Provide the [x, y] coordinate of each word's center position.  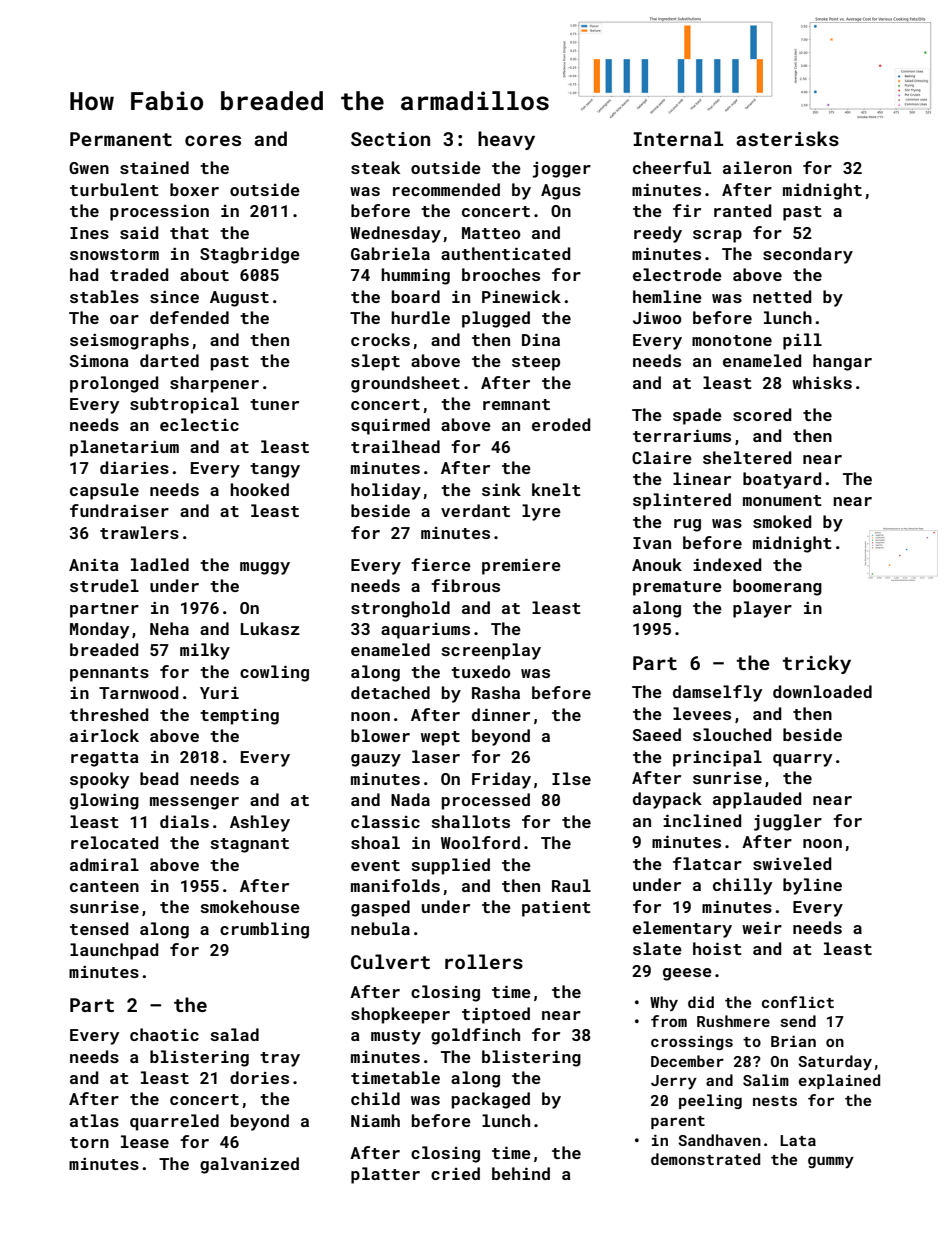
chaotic [164, 1034]
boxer [194, 189]
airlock [104, 735]
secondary [808, 255]
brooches [501, 274]
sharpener [214, 384]
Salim [766, 1080]
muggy [265, 568]
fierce [441, 564]
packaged [491, 1100]
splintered [682, 501]
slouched [732, 734]
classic [385, 821]
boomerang [777, 587]
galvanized [249, 1165]
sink [501, 489]
